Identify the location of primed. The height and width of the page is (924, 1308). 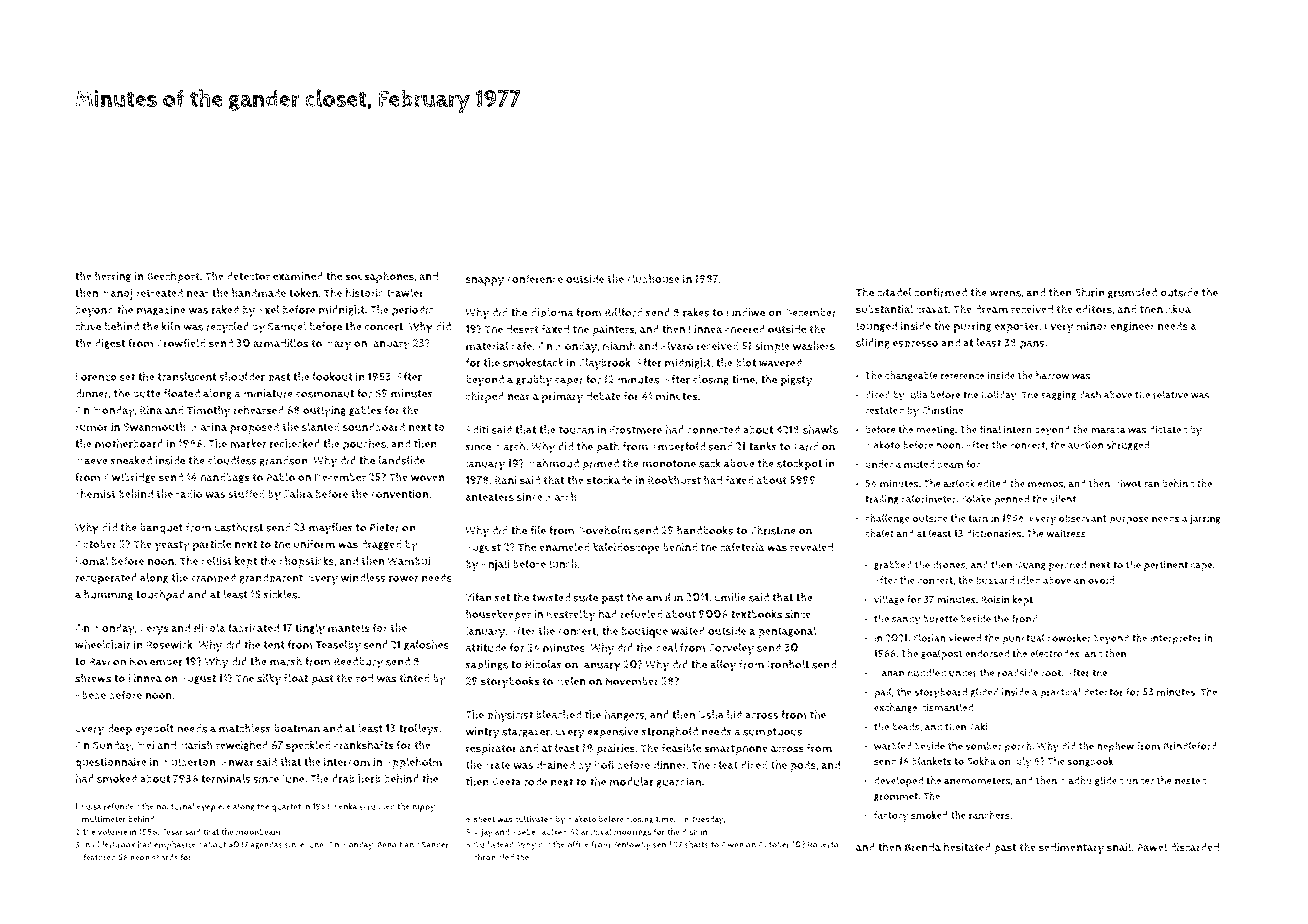
(600, 465).
